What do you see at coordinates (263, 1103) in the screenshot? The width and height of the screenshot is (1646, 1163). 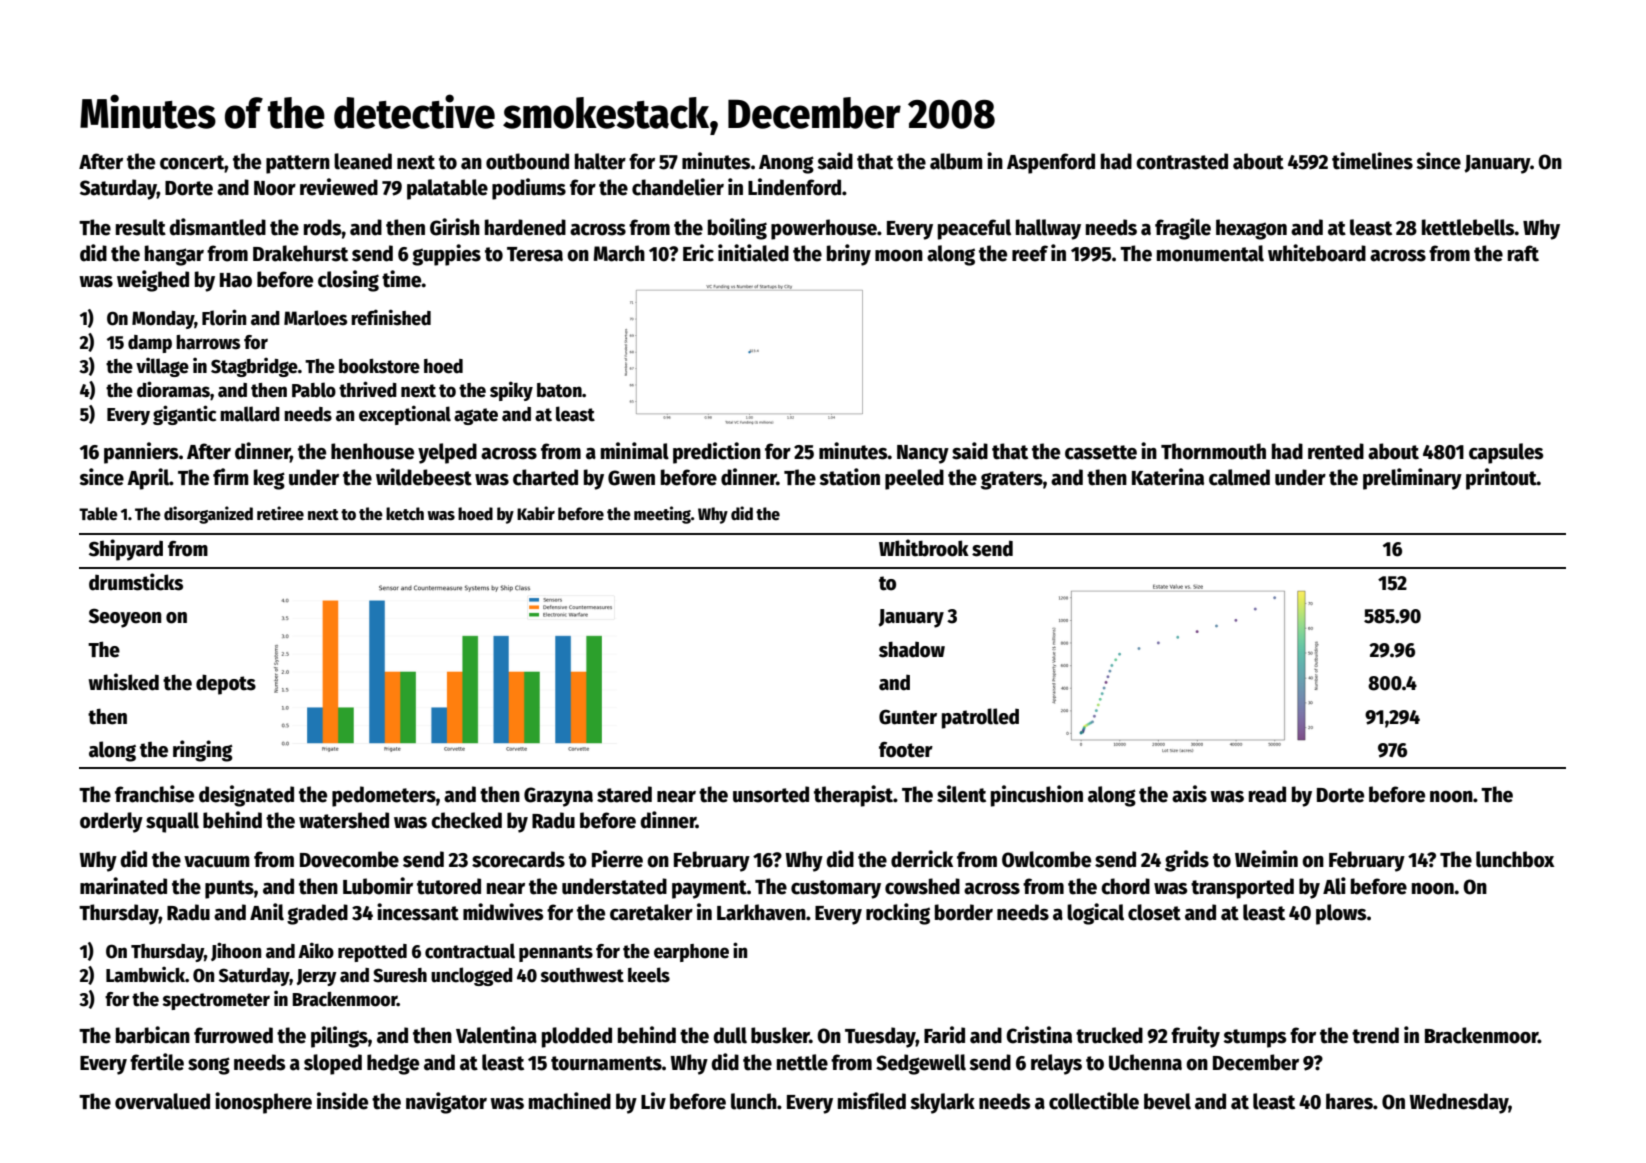 I see `ionosphere` at bounding box center [263, 1103].
